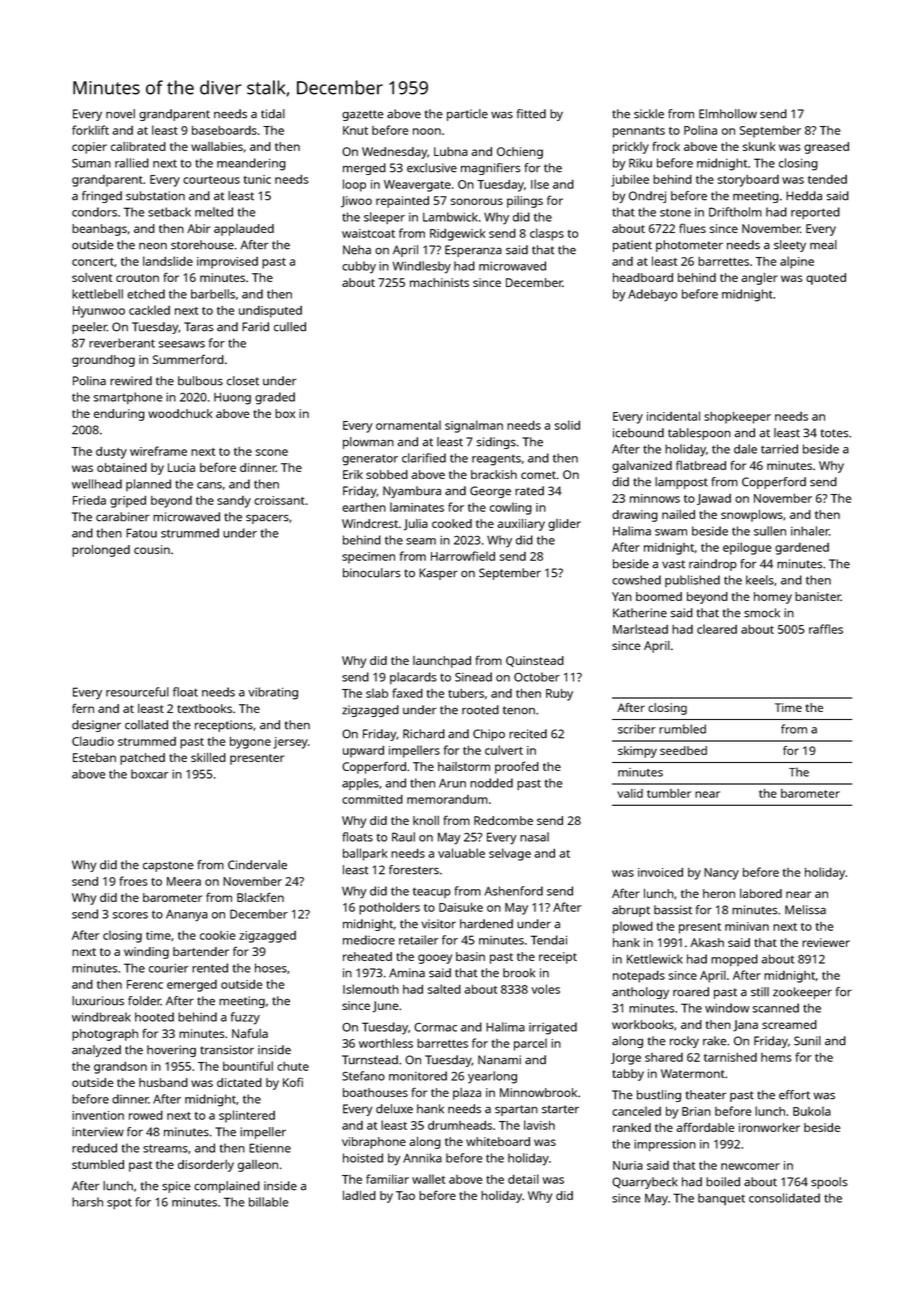 The height and width of the screenshot is (1308, 924). Describe the element at coordinates (721, 1199) in the screenshot. I see `banquet` at that location.
